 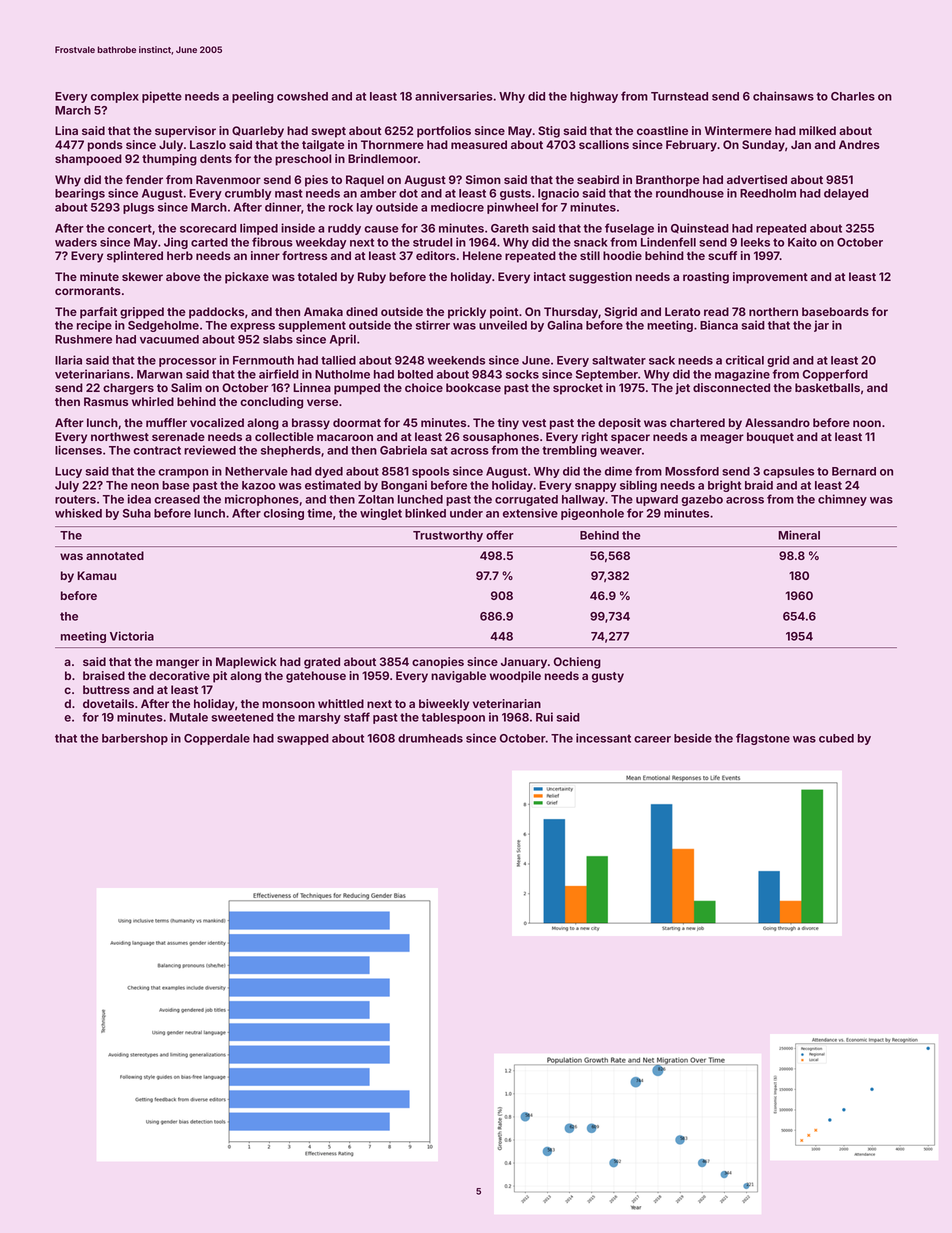 What do you see at coordinates (467, 313) in the screenshot?
I see `prickly` at bounding box center [467, 313].
